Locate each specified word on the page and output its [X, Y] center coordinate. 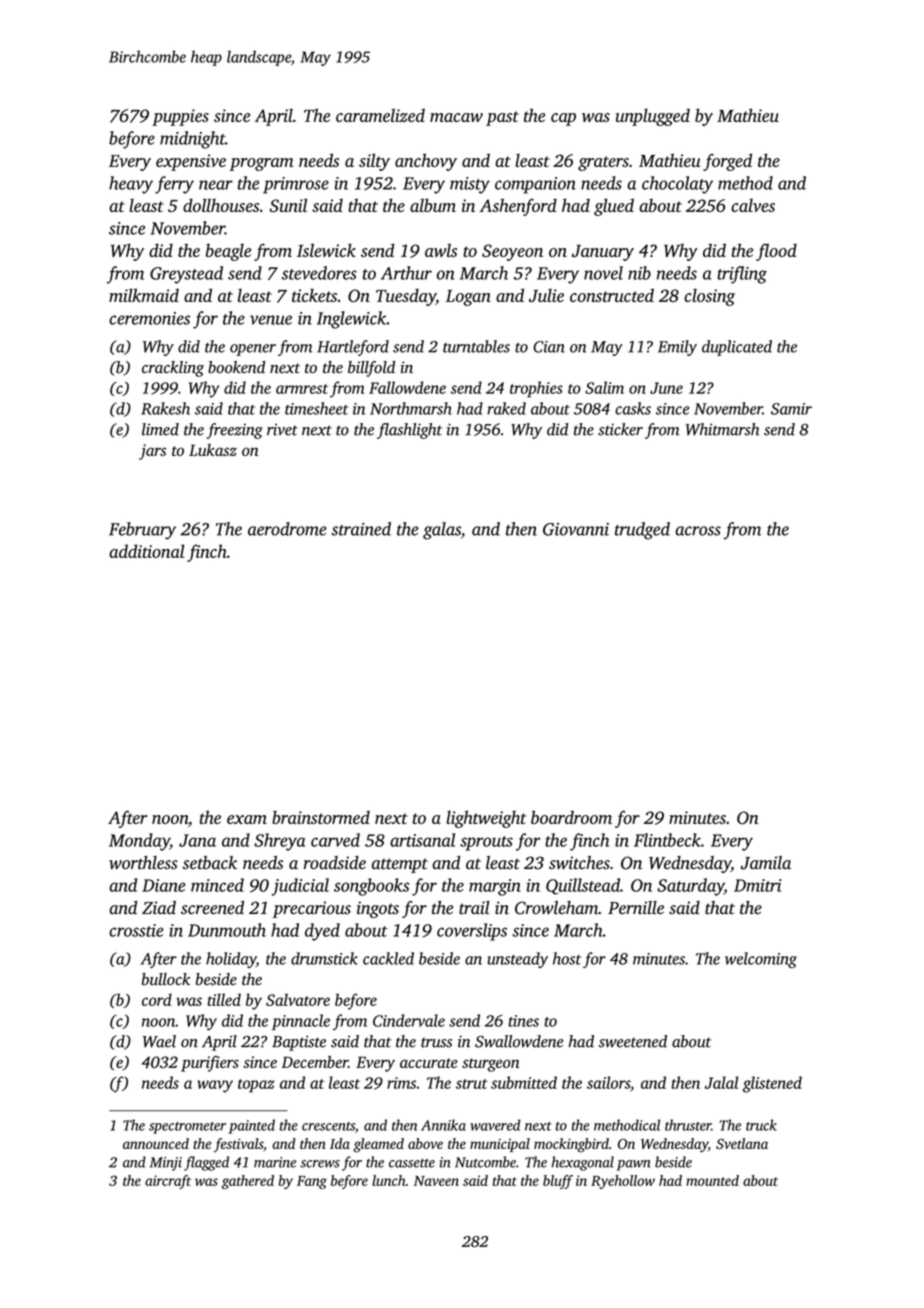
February [142, 531]
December [315, 1062]
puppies [180, 117]
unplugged [653, 117]
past [502, 118]
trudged [642, 531]
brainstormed [321, 817]
